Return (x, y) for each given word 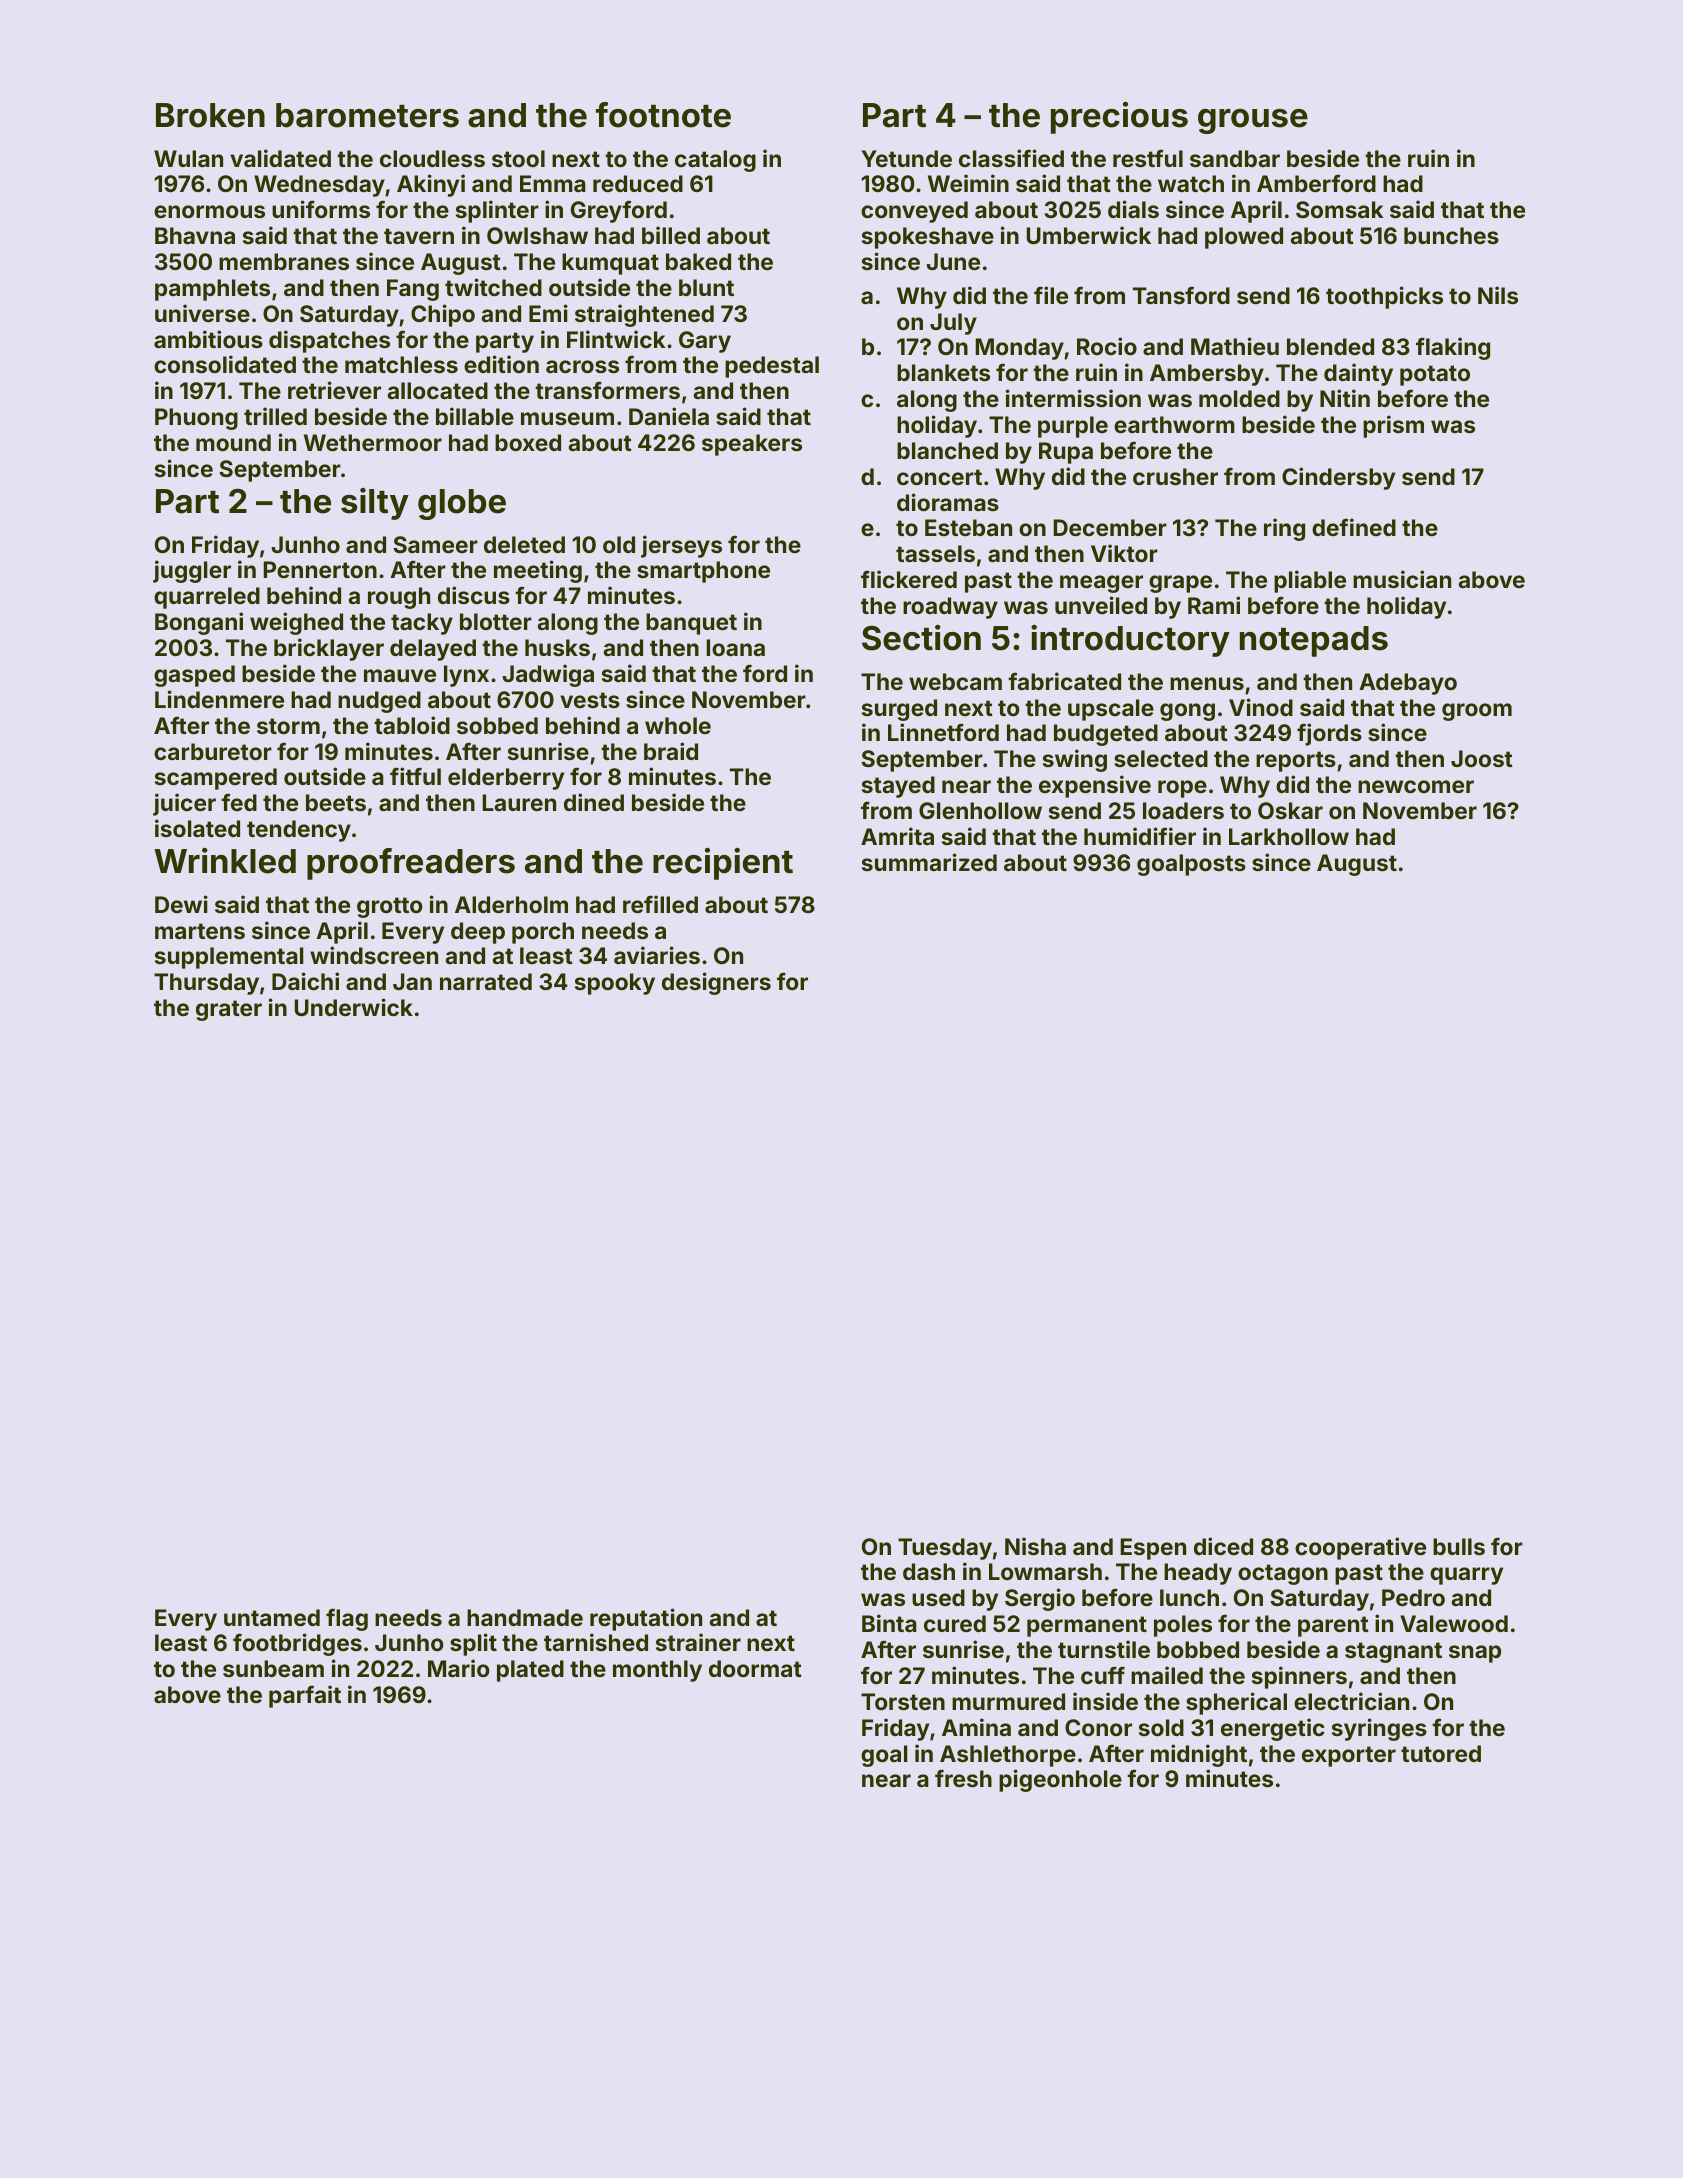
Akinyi (431, 185)
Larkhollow (1289, 836)
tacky (422, 624)
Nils (1498, 295)
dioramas (948, 502)
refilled (660, 904)
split (473, 1644)
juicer (184, 804)
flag (347, 1619)
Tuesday (945, 1549)
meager (1101, 584)
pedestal (772, 367)
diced (1223, 1546)
